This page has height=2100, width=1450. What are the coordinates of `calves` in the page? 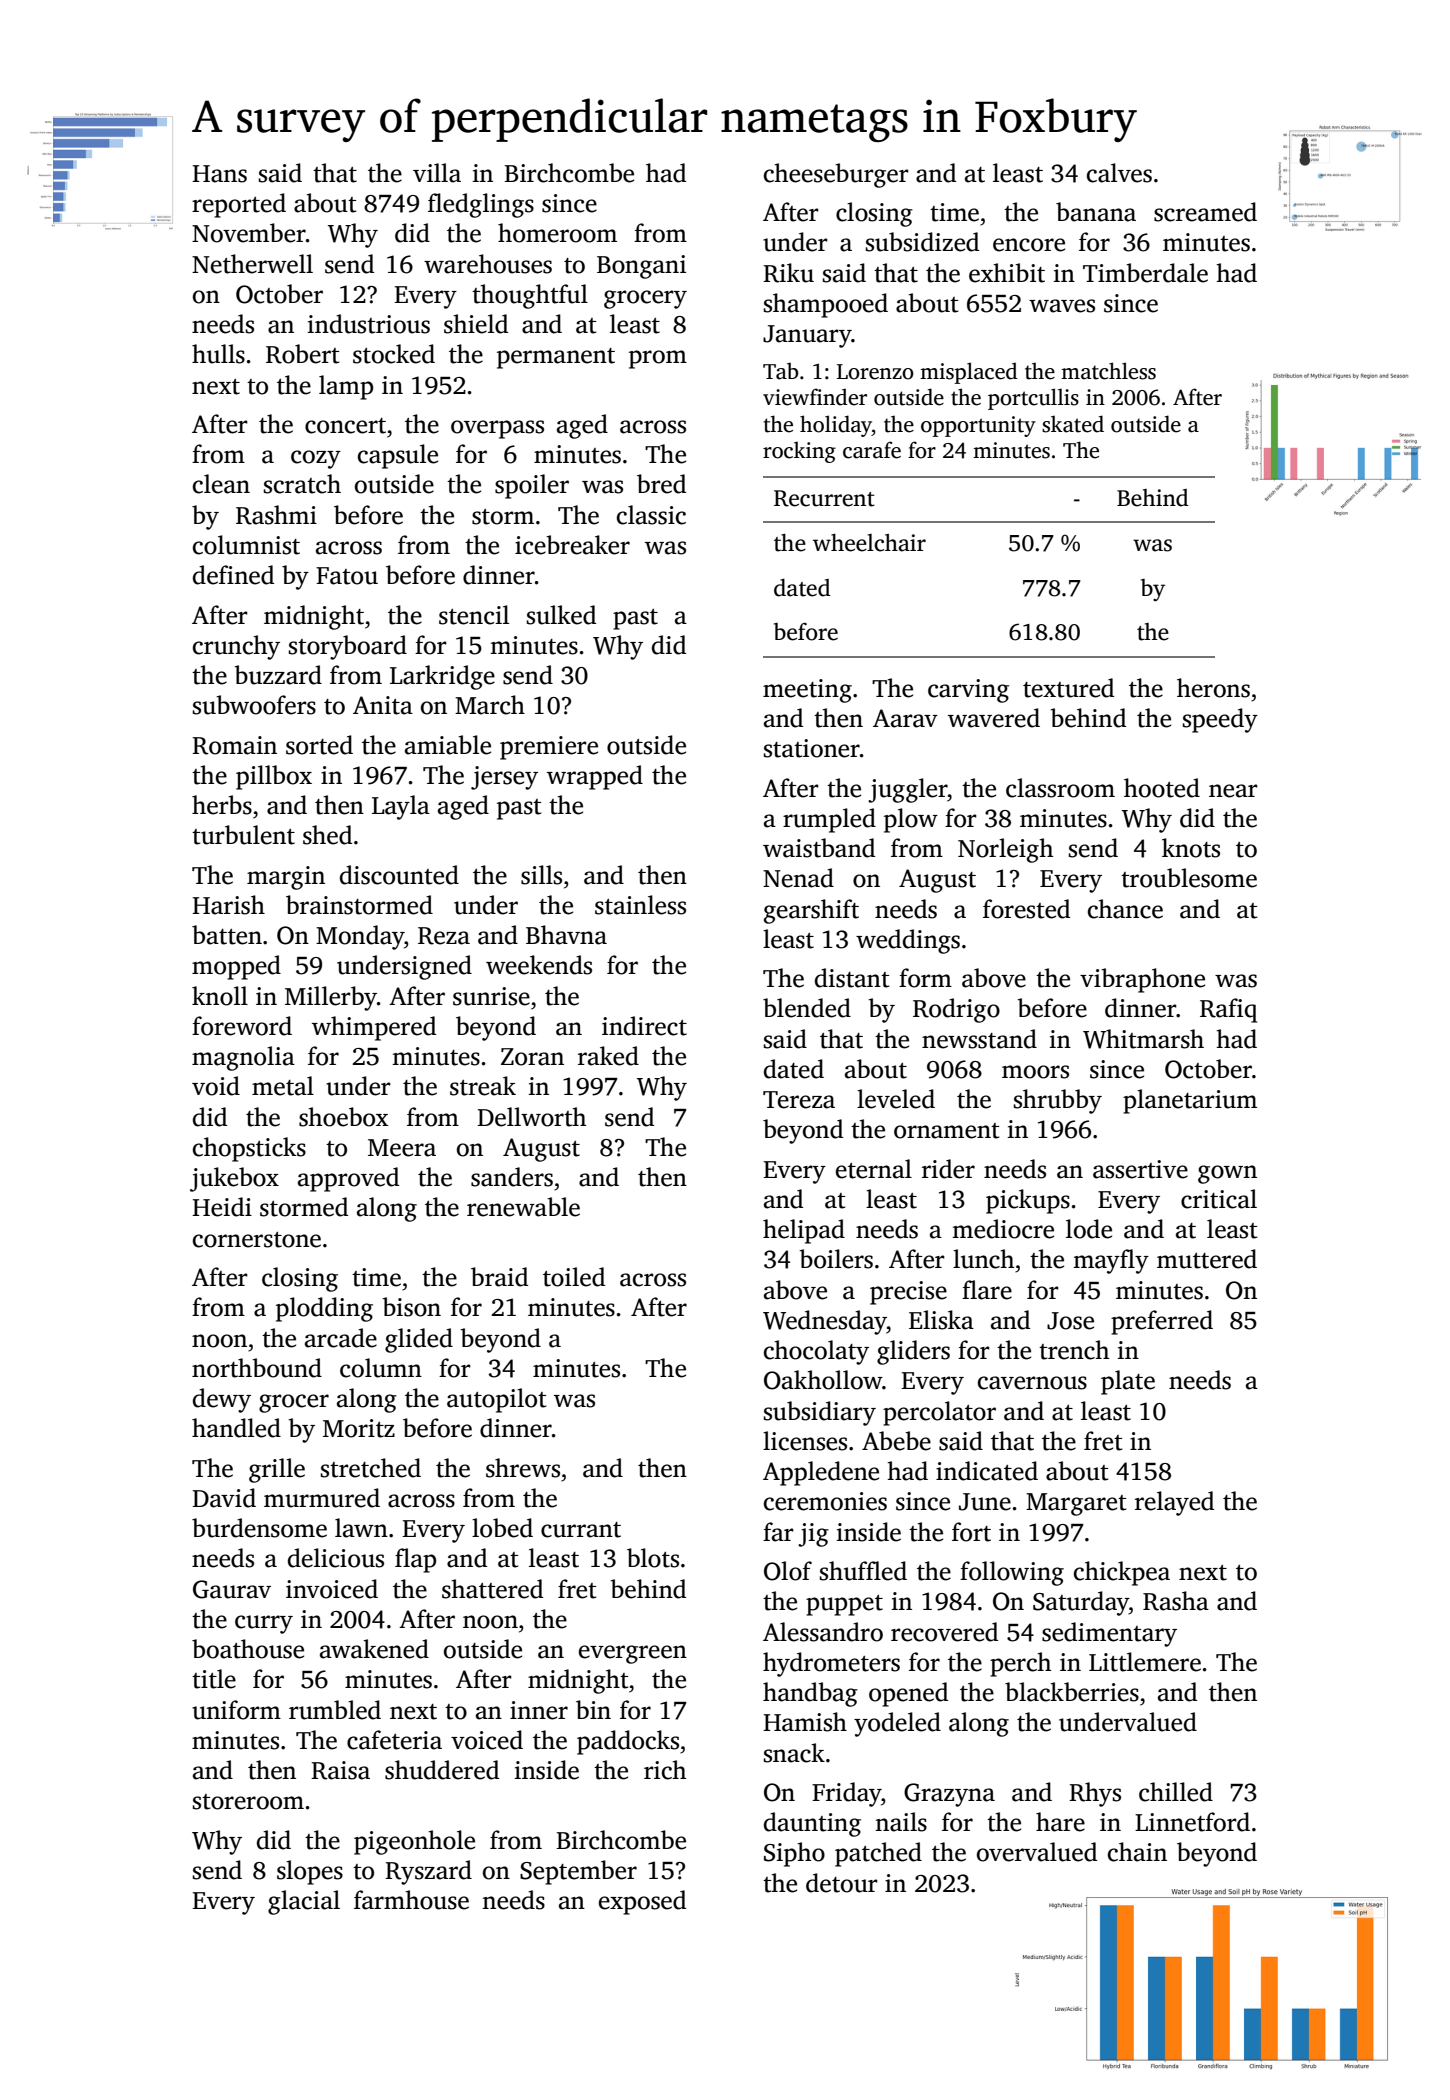 It's located at (1119, 173).
